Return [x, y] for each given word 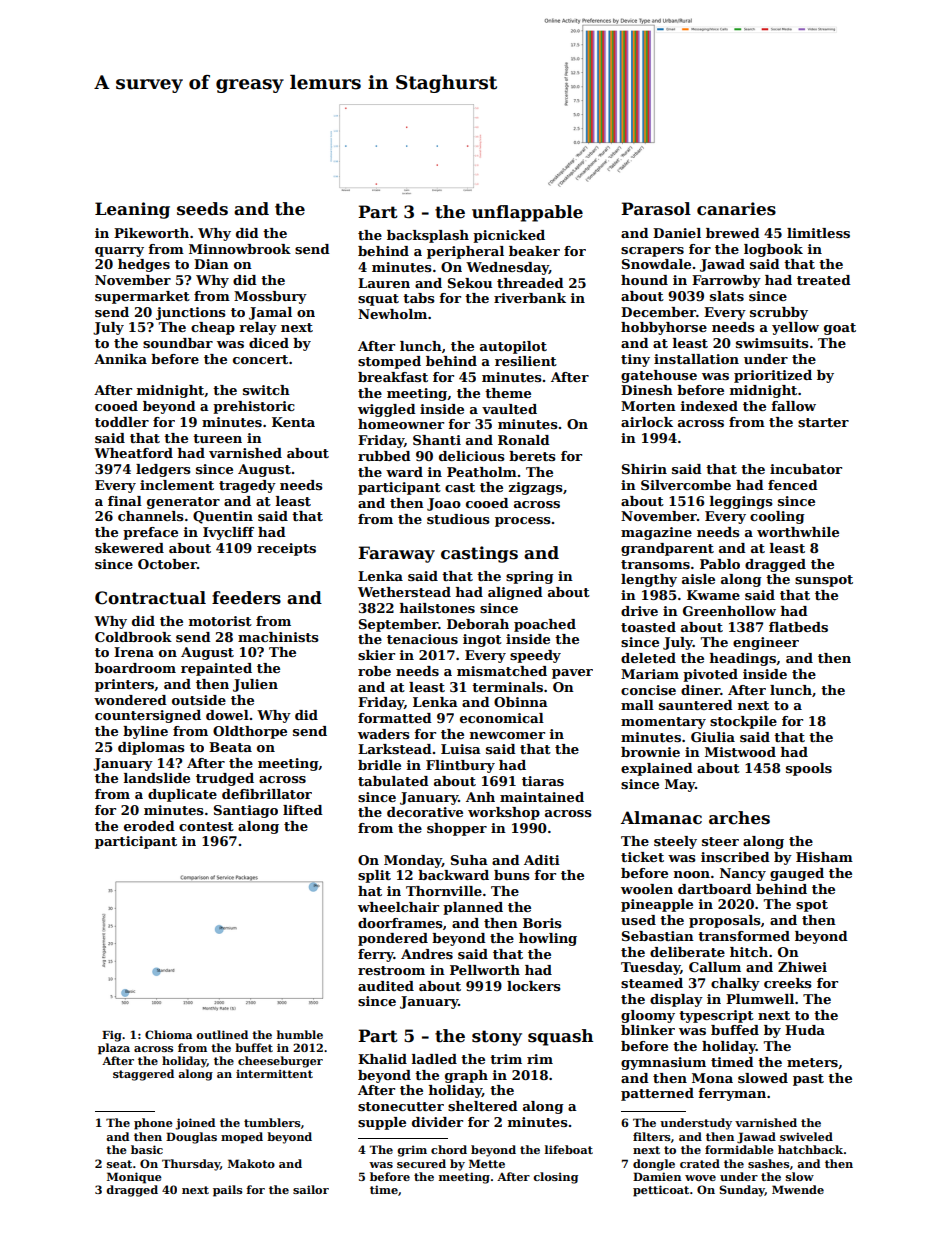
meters [812, 1062]
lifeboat [569, 1149]
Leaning [132, 210]
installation [696, 359]
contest [206, 826]
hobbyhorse [664, 328]
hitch [749, 952]
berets [532, 456]
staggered [143, 1075]
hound [644, 280]
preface [150, 533]
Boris [542, 923]
